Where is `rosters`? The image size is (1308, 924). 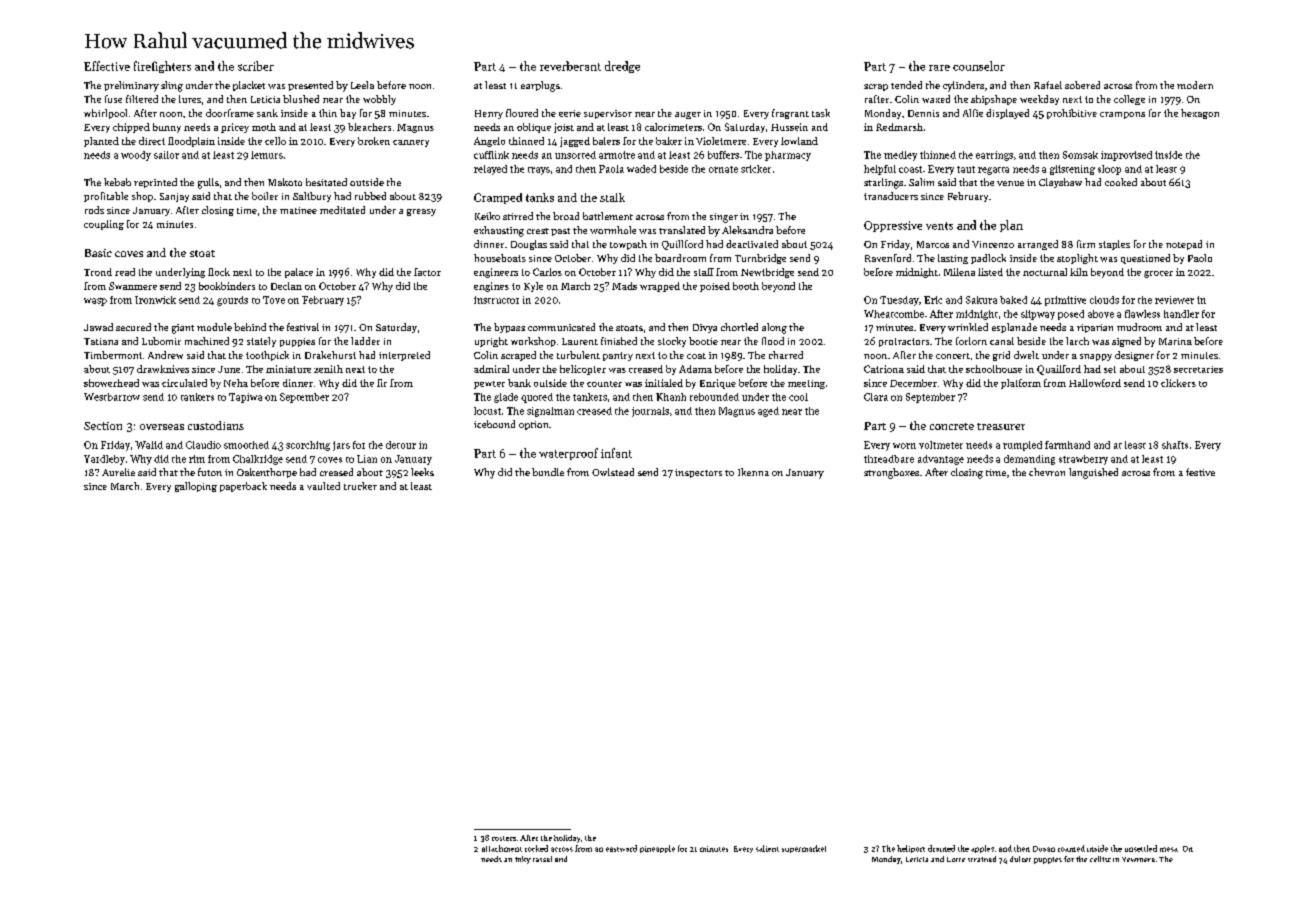 rosters is located at coordinates (504, 838).
